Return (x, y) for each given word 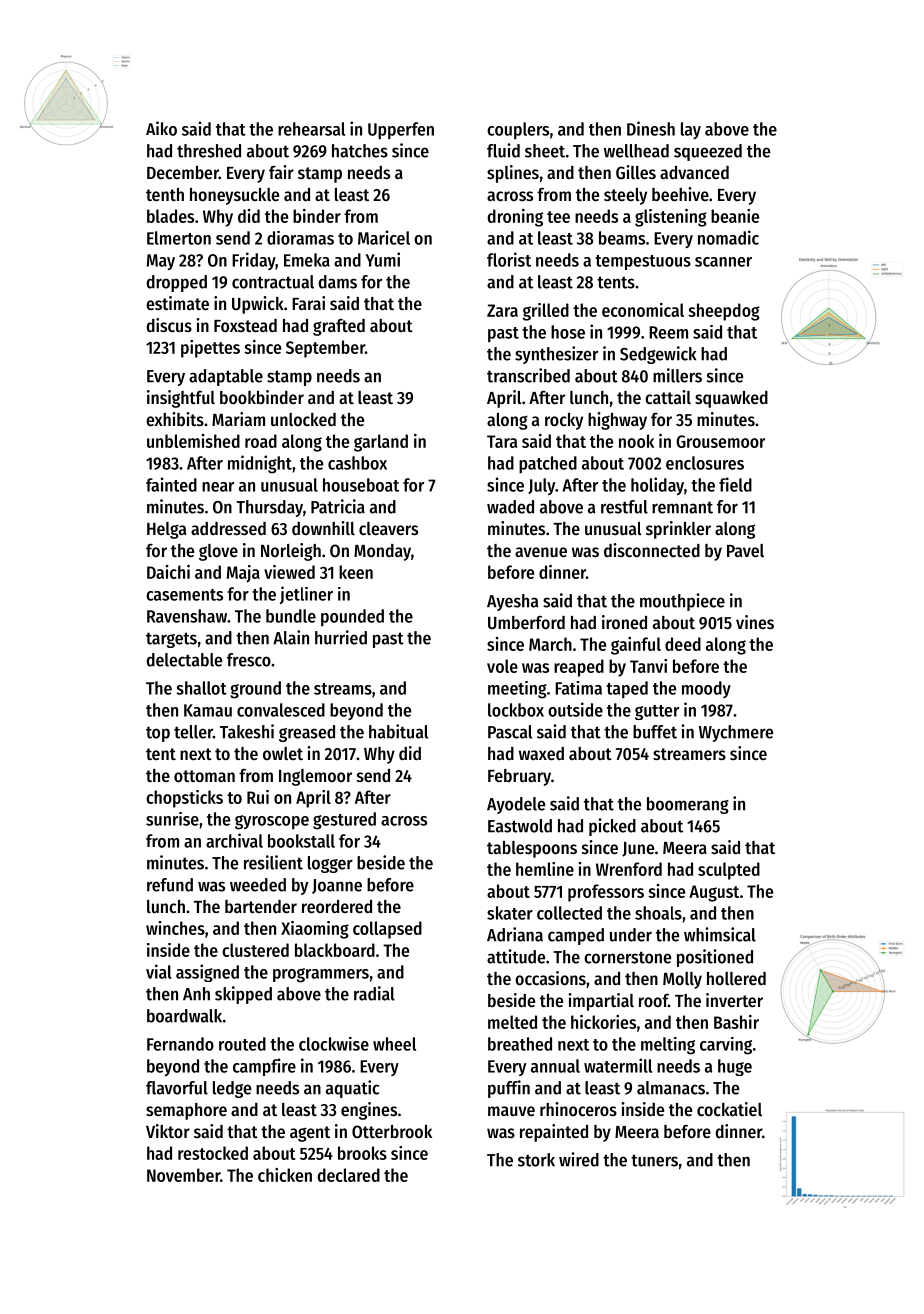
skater (510, 913)
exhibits (175, 419)
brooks (362, 1153)
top (158, 734)
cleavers (388, 528)
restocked (213, 1153)
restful (624, 507)
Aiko (161, 128)
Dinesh (651, 128)
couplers (518, 130)
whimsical (720, 934)
